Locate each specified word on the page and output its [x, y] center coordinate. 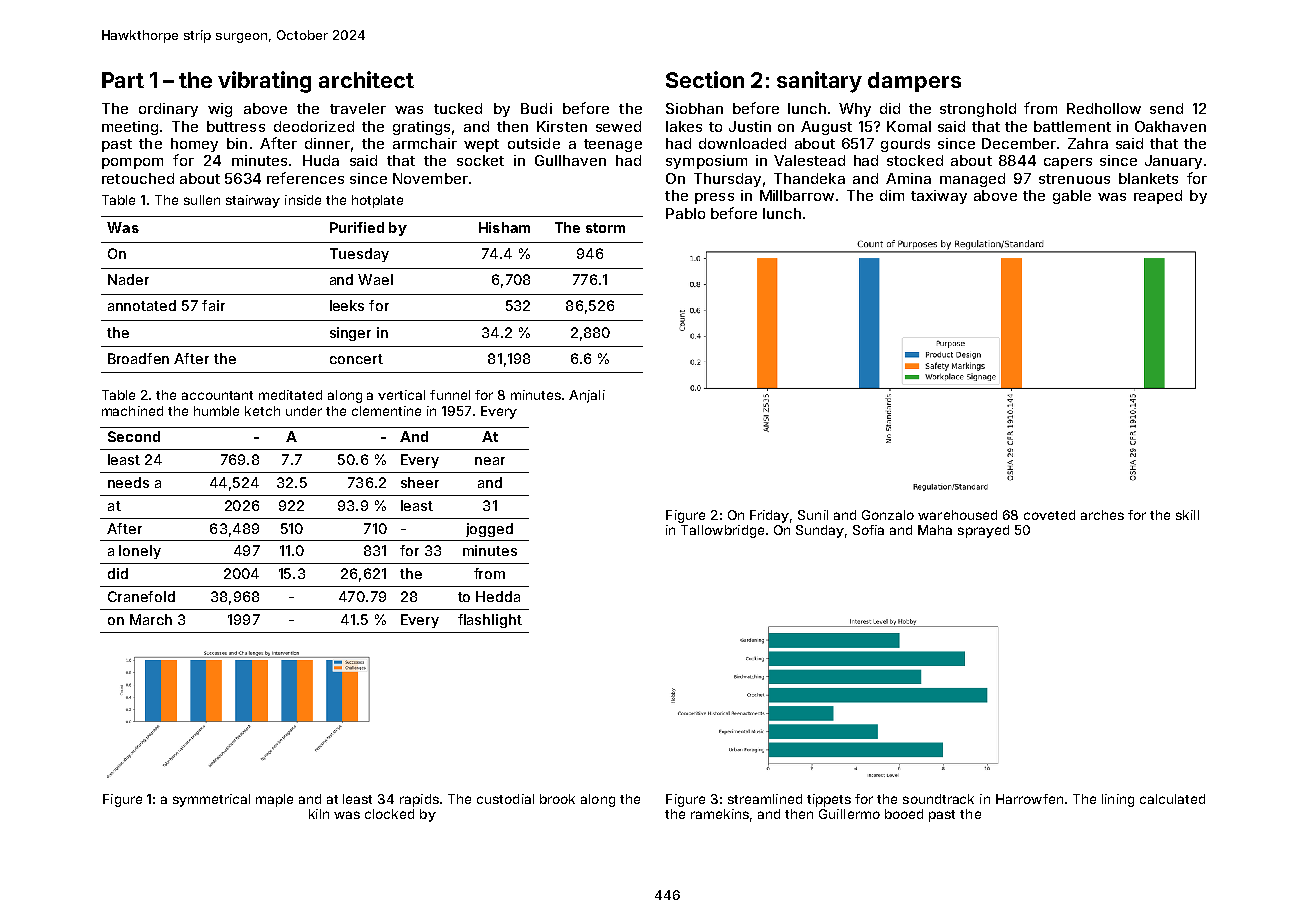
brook [557, 799]
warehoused [957, 515]
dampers [914, 82]
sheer [420, 482]
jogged [489, 530]
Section [705, 79]
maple [274, 800]
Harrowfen [1029, 799]
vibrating [264, 82]
